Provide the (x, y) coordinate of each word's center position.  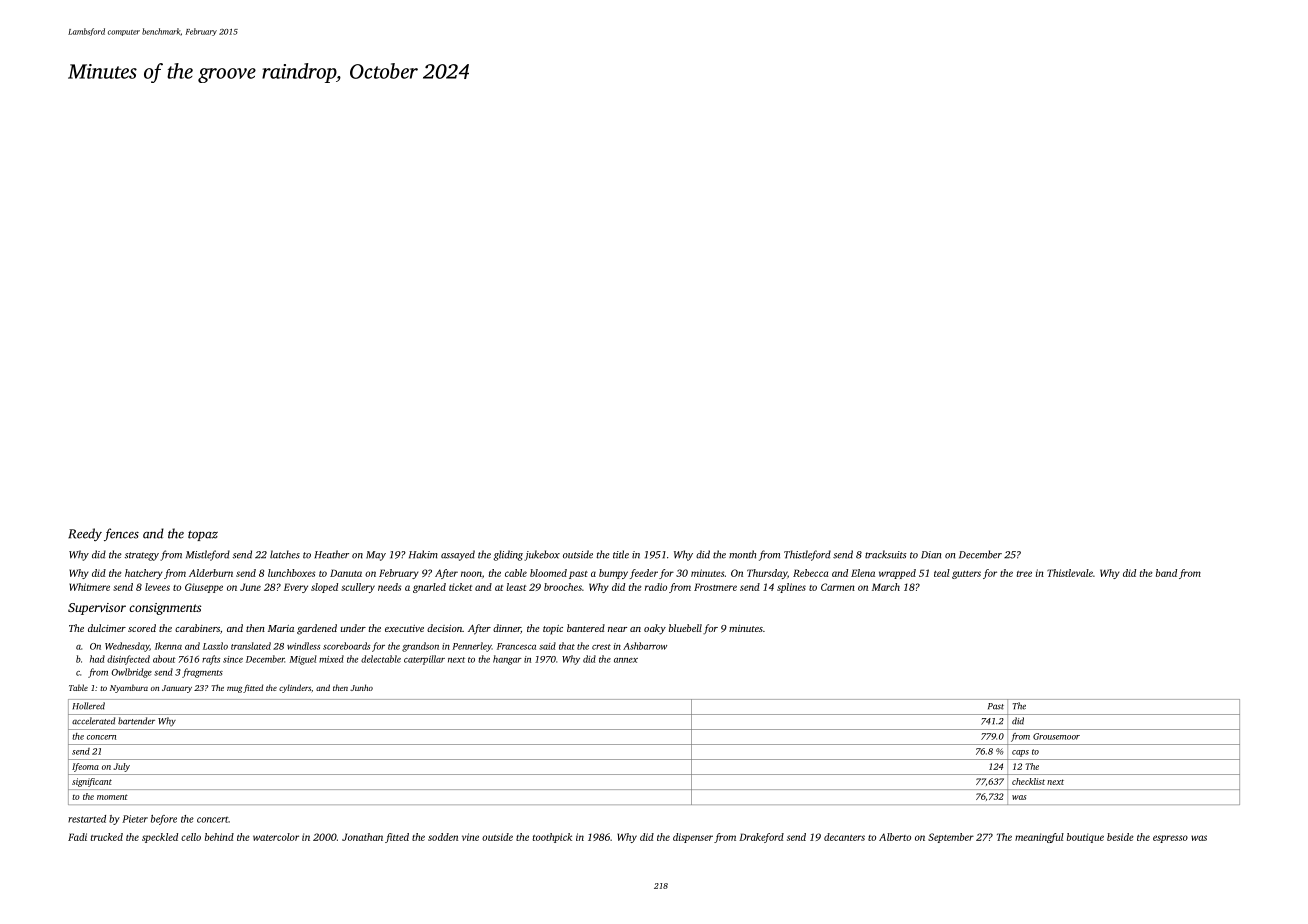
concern (101, 737)
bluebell (685, 628)
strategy (142, 556)
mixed (331, 659)
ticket (460, 587)
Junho (361, 687)
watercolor (276, 837)
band (1166, 573)
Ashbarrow (645, 646)
